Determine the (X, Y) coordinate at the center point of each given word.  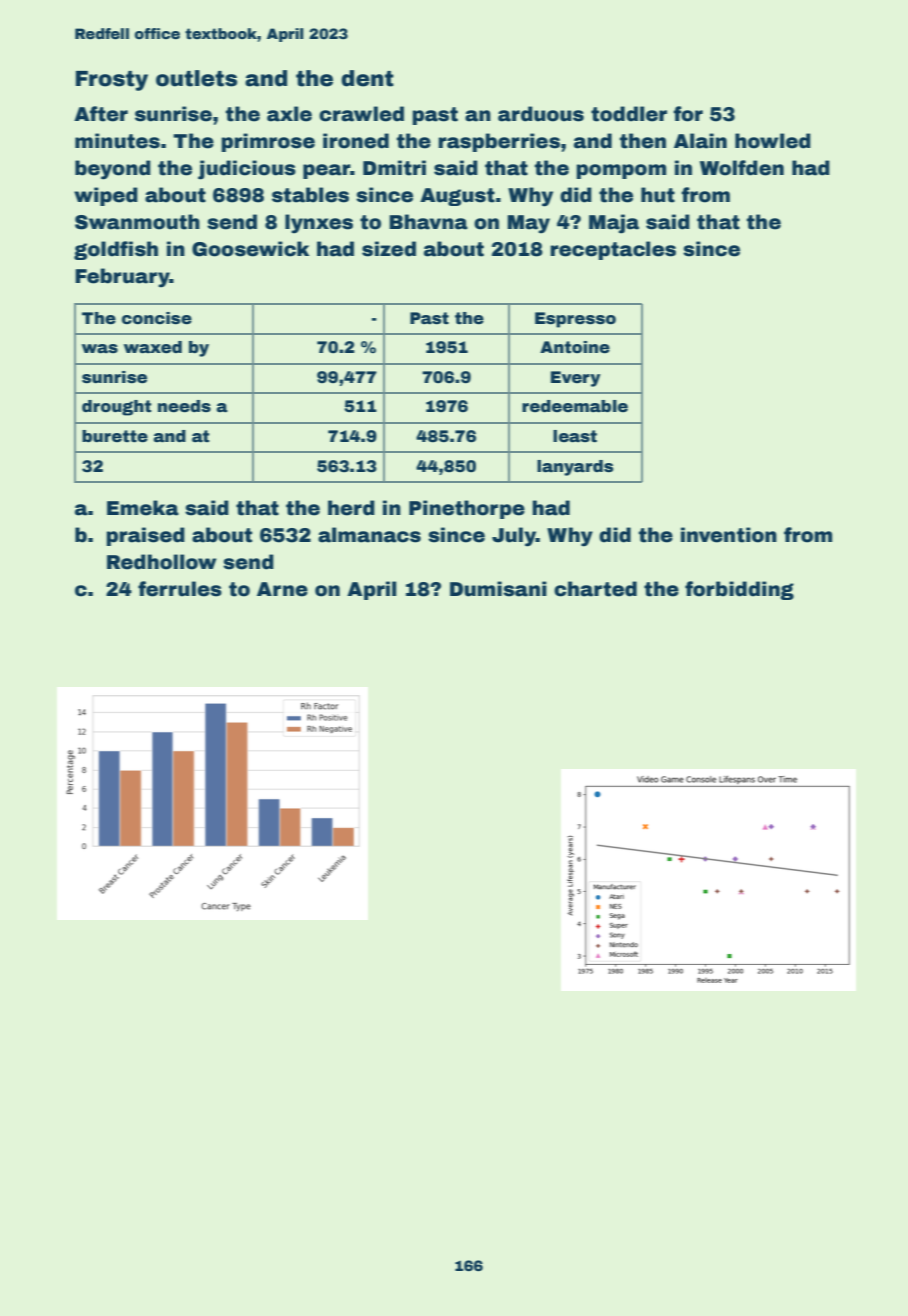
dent (367, 78)
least (575, 436)
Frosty (112, 81)
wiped (106, 196)
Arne (282, 589)
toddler (629, 114)
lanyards (575, 468)
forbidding (739, 590)
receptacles (613, 250)
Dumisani (498, 589)
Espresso (575, 320)
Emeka (143, 508)
